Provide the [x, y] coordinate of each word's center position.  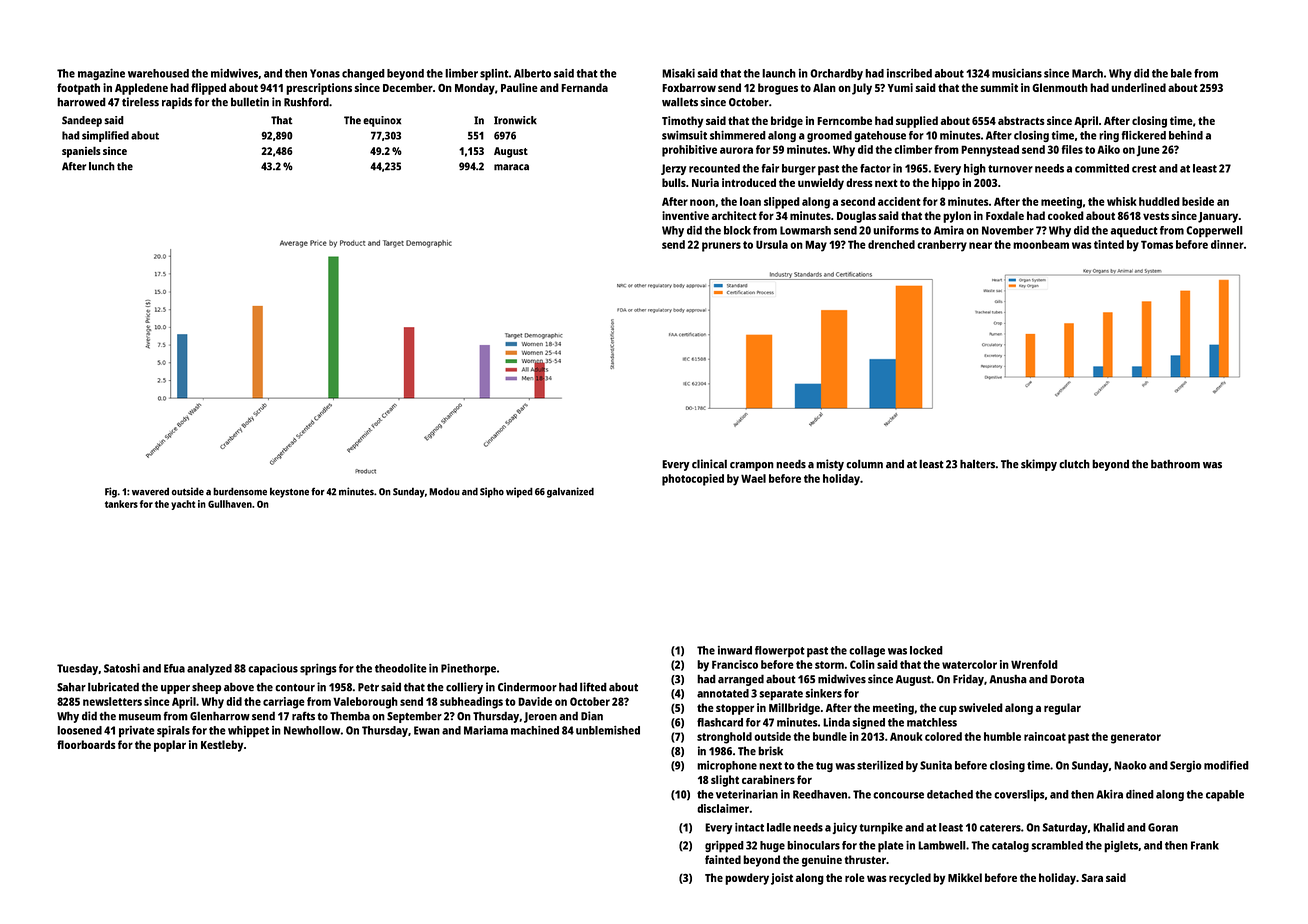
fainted [723, 859]
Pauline [519, 87]
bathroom [1175, 464]
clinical [709, 464]
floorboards [86, 744]
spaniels [81, 152]
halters [977, 464]
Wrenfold [1034, 664]
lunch [102, 166]
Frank [1205, 845]
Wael [753, 478]
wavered [150, 491]
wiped [519, 492]
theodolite [401, 668]
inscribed [909, 73]
